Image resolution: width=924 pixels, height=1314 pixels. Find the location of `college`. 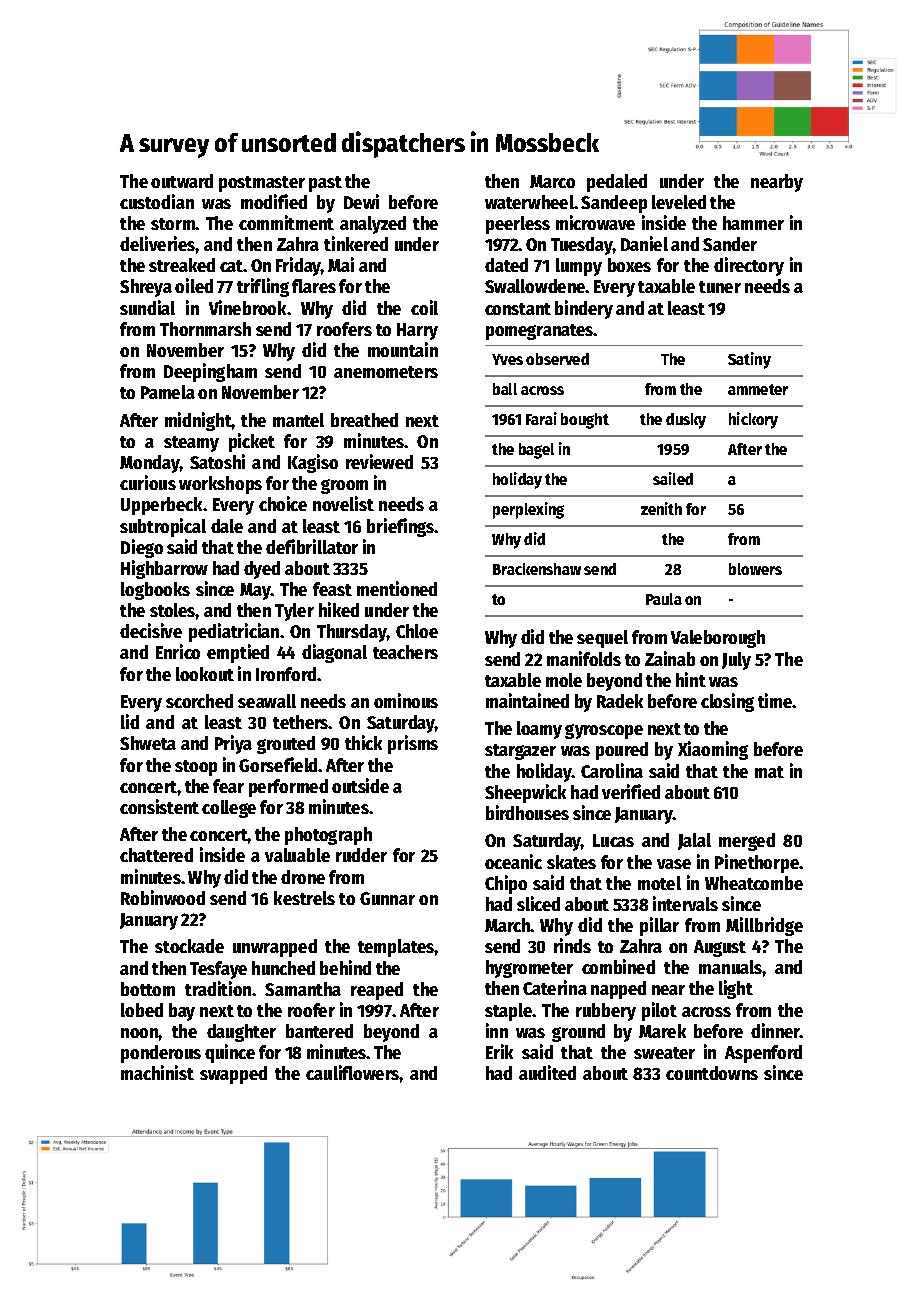

college is located at coordinates (229, 809).
